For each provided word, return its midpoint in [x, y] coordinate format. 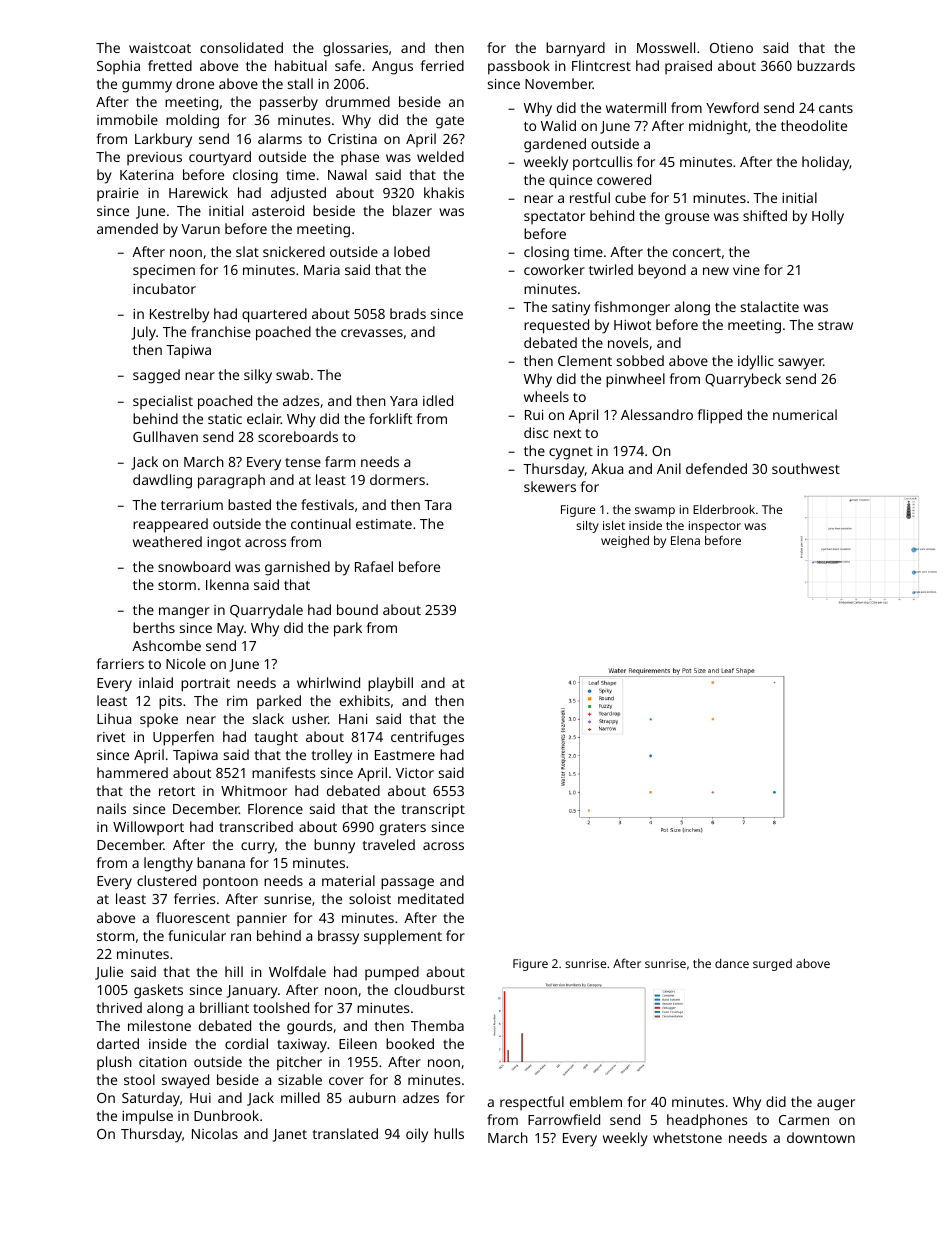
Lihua [114, 718]
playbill [390, 684]
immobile [127, 119]
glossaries [355, 49]
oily [417, 1135]
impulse [147, 1117]
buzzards [826, 65]
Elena [685, 540]
